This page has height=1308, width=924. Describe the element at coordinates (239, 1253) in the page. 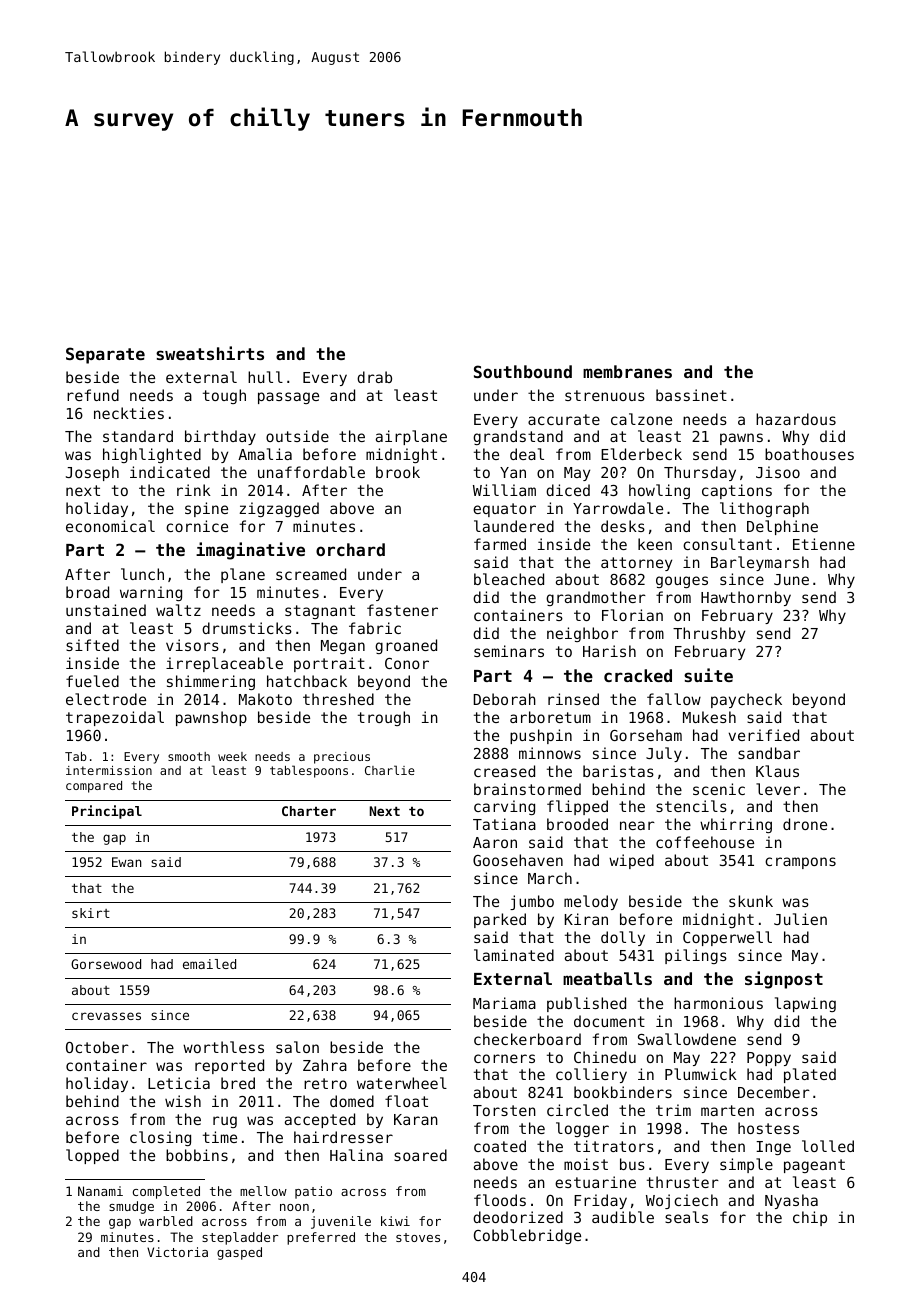

I see `gasped` at that location.
